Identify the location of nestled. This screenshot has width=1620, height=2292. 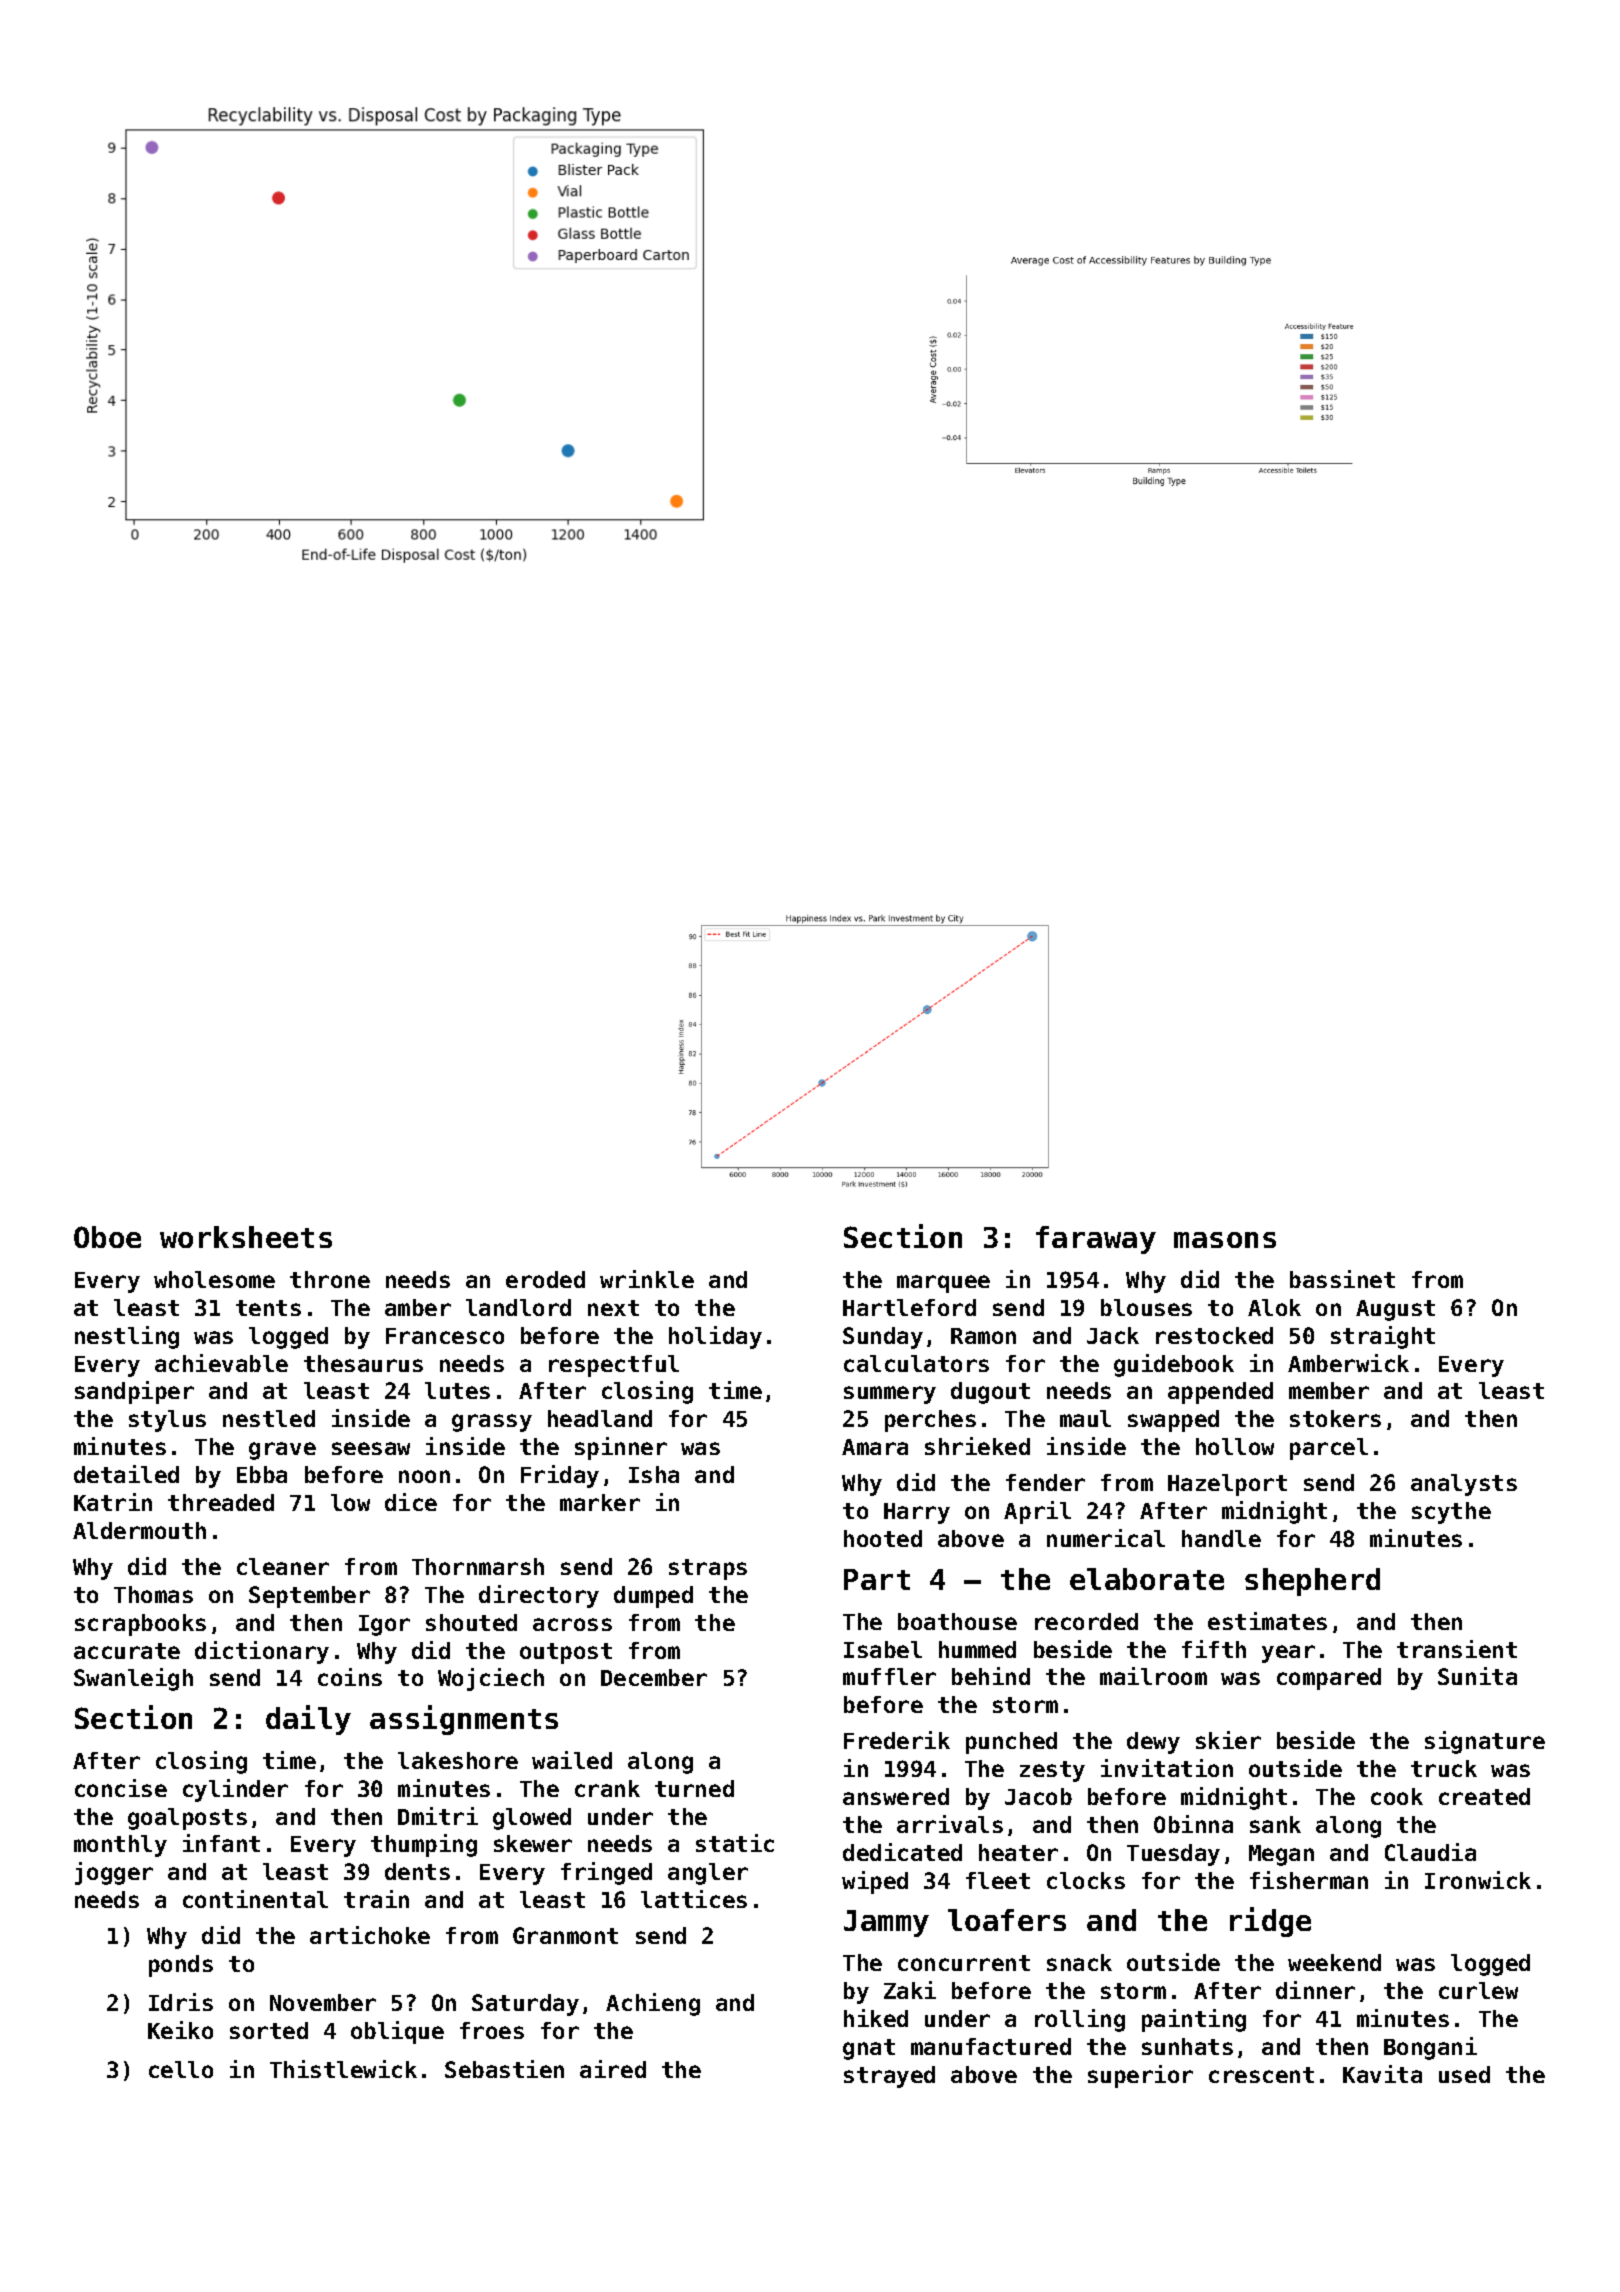
(269, 1418).
